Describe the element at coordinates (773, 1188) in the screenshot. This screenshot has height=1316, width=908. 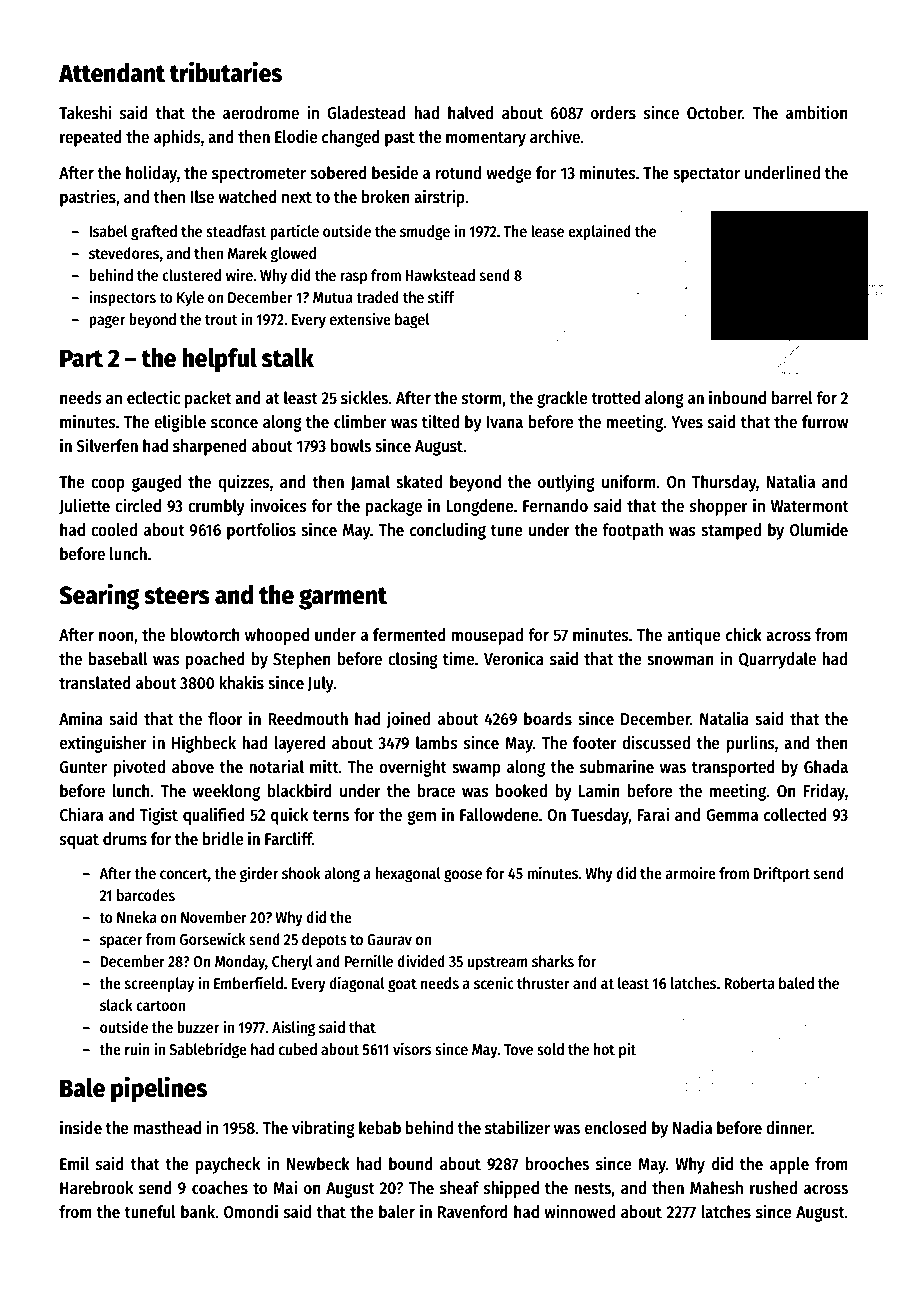
I see `rushed` at that location.
